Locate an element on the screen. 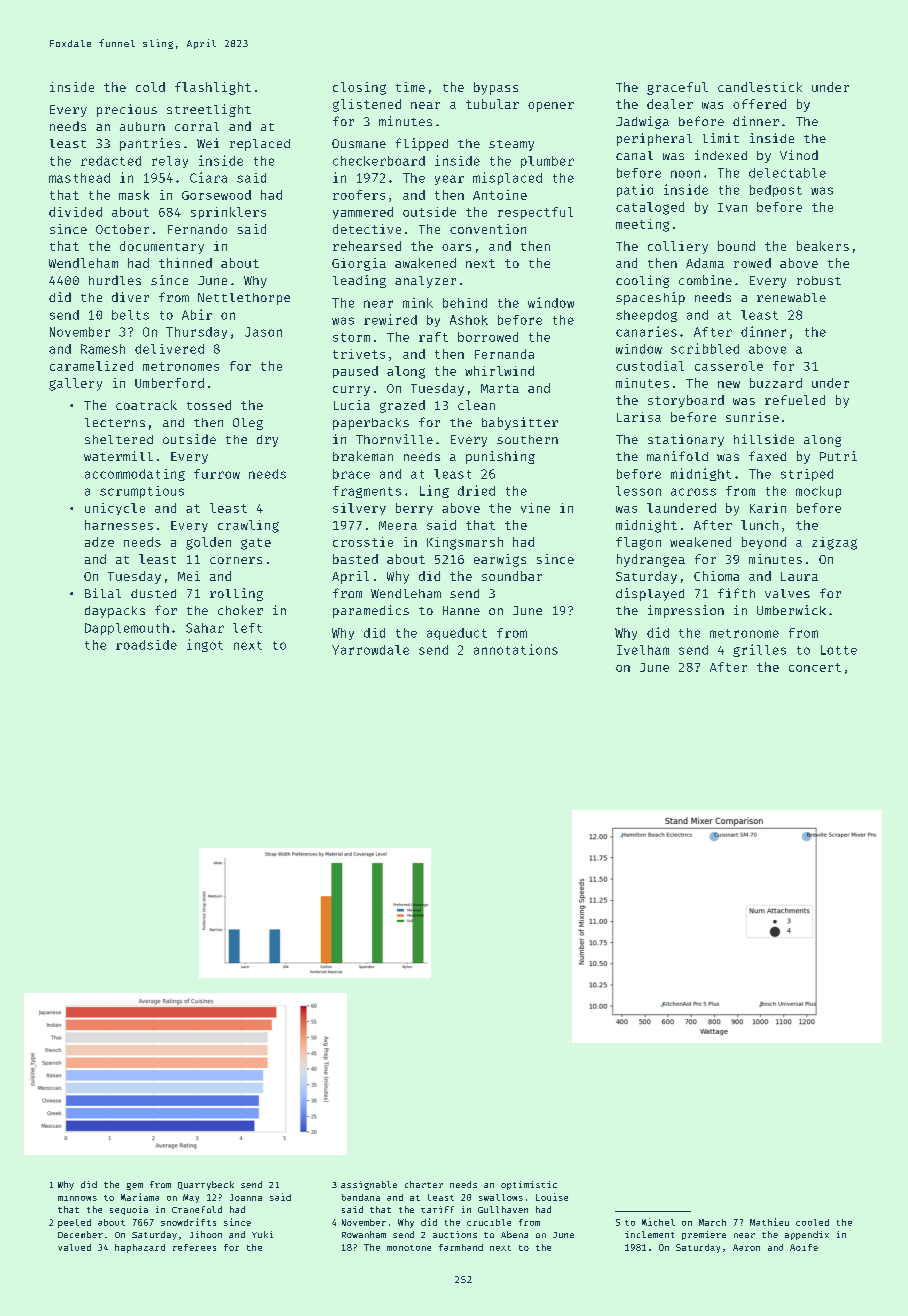 This screenshot has height=1316, width=908. Mei is located at coordinates (189, 576).
